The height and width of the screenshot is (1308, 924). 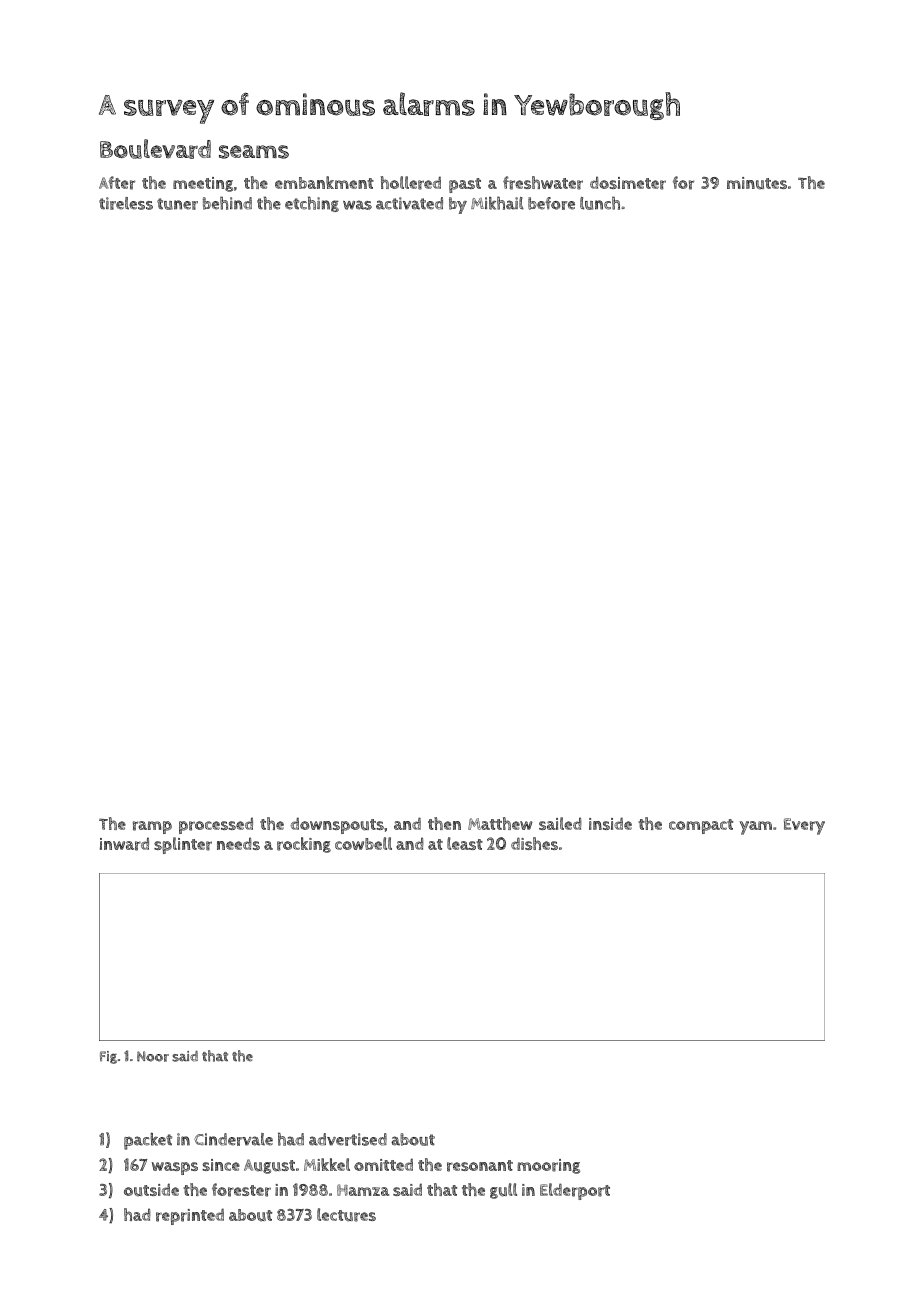 What do you see at coordinates (497, 203) in the screenshot?
I see `Mikhail` at bounding box center [497, 203].
